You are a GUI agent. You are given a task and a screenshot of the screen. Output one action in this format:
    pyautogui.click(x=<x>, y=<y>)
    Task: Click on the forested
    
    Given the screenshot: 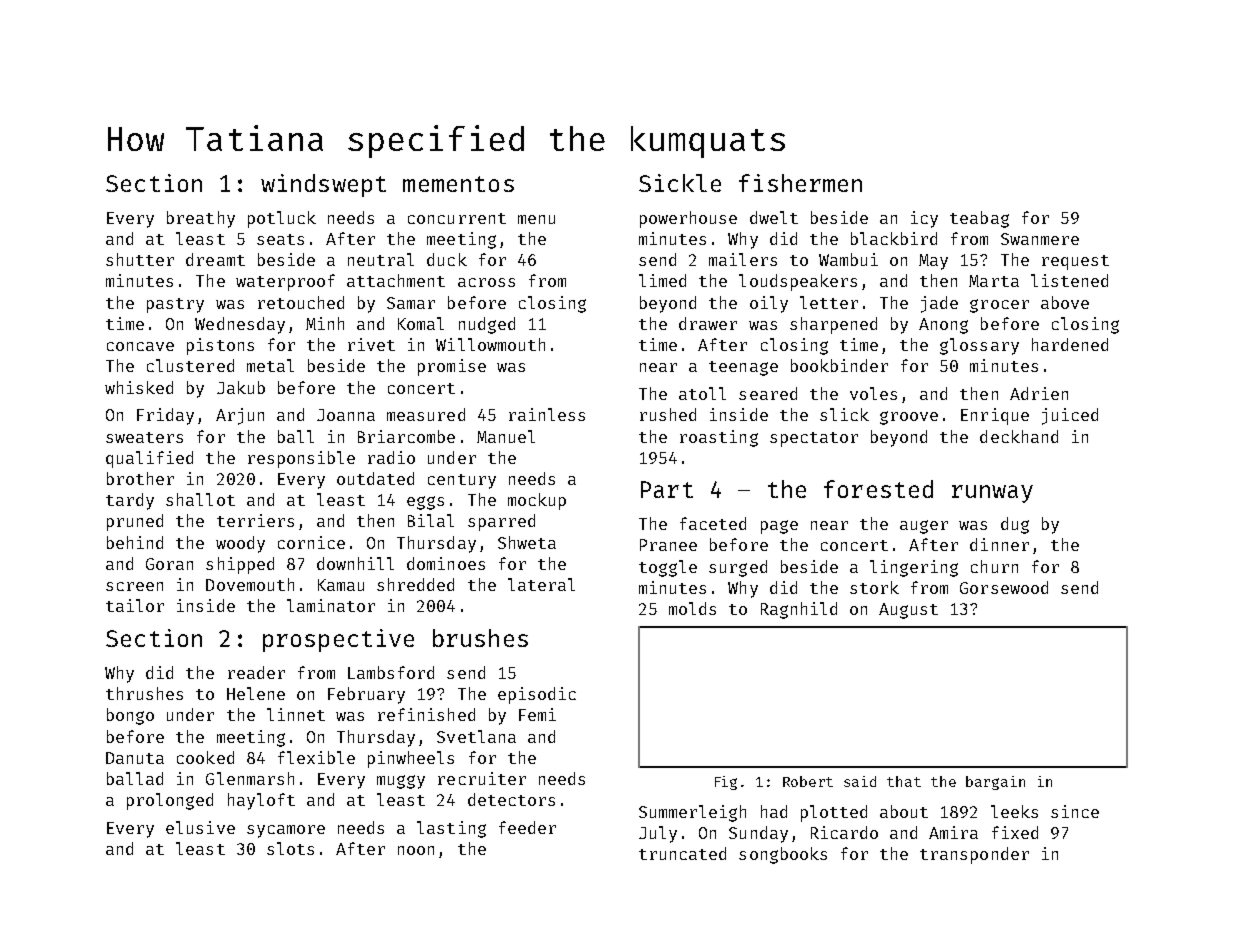 What is the action you would take?
    pyautogui.click(x=878, y=489)
